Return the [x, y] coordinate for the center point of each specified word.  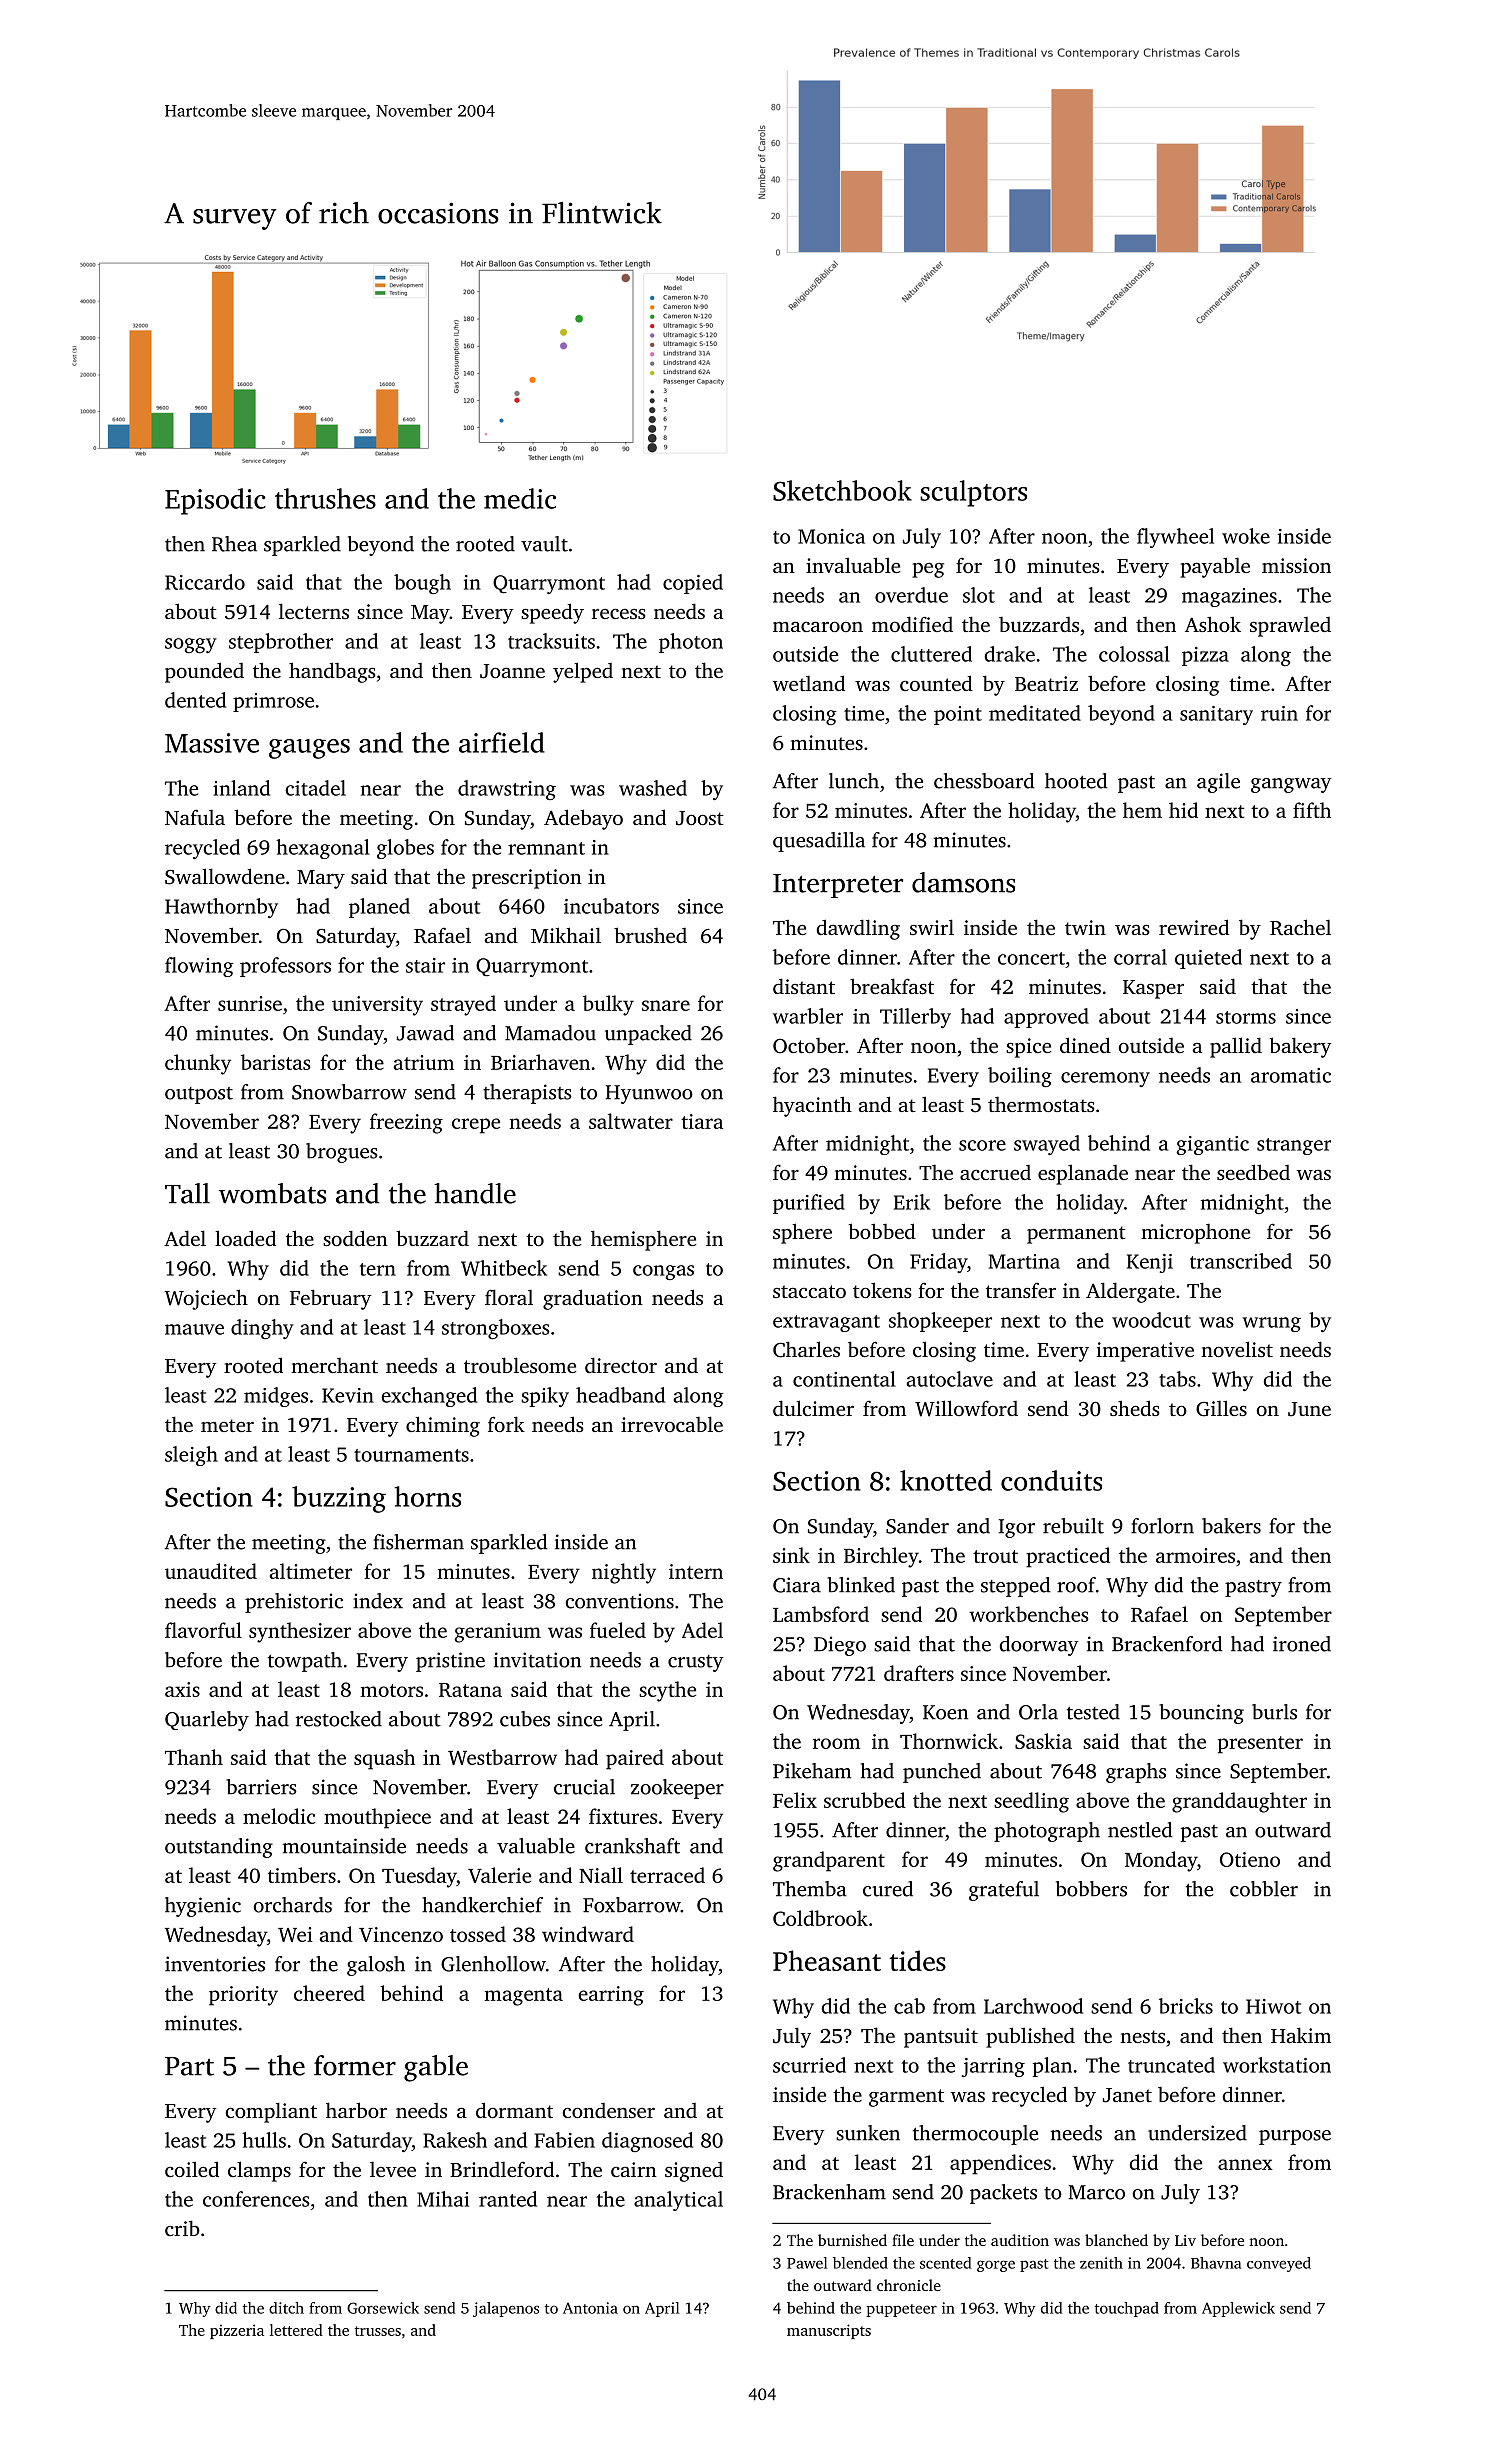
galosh [376, 1966]
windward [588, 1934]
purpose [1295, 2137]
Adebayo [583, 819]
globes [405, 849]
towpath [305, 1662]
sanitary [1216, 715]
